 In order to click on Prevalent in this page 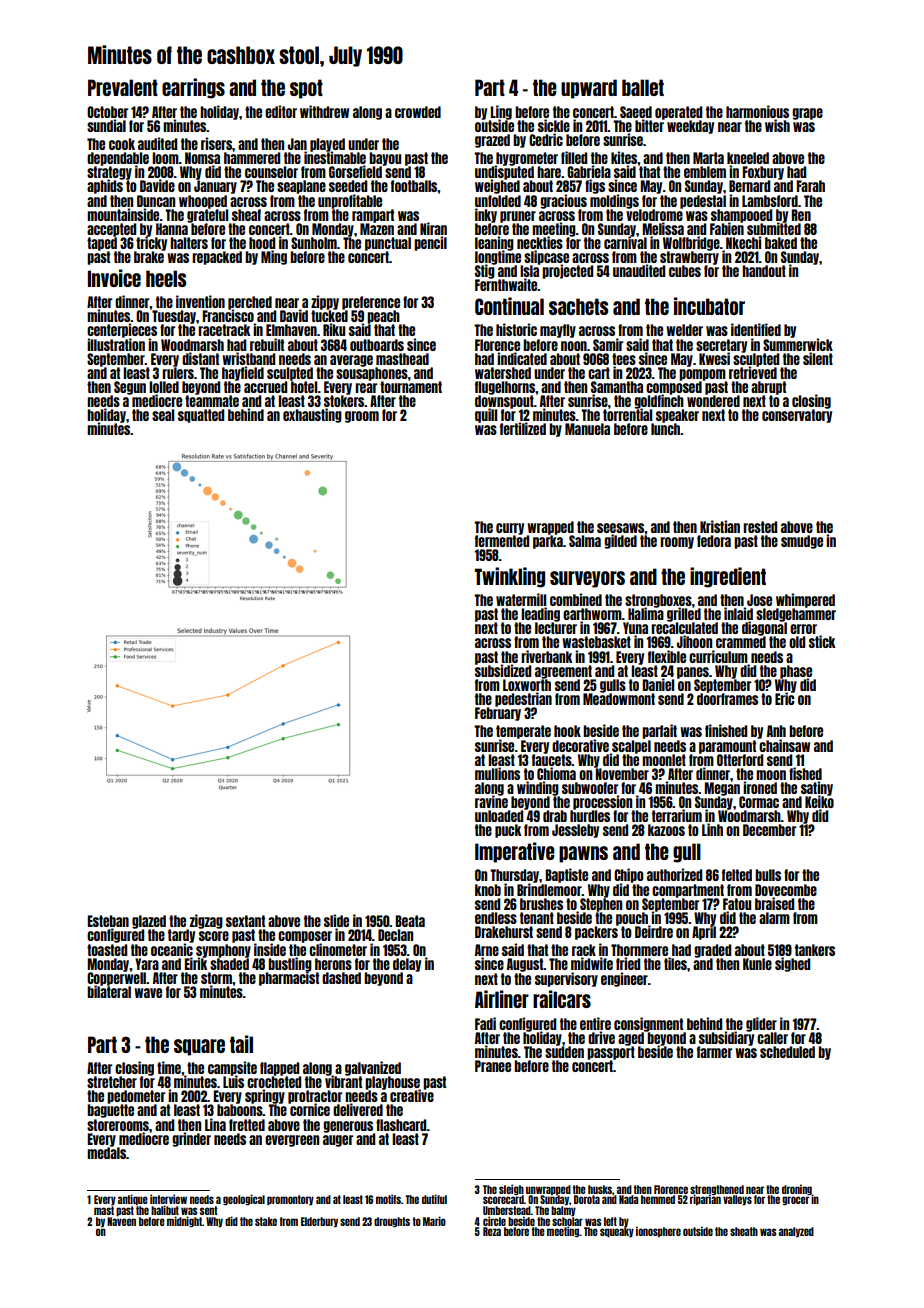, I will do `click(123, 87)`.
